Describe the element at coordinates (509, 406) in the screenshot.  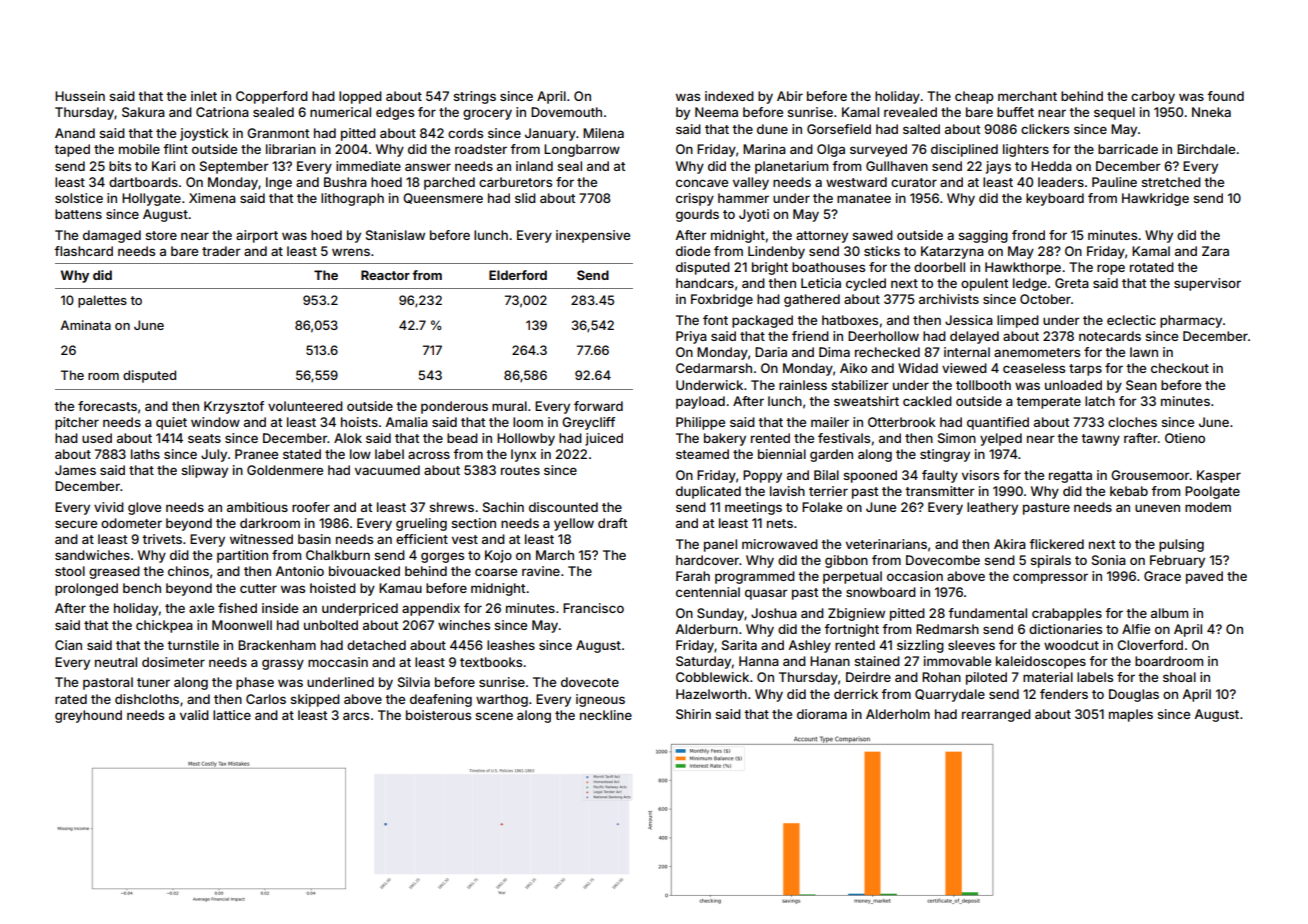
I see `mural` at that location.
